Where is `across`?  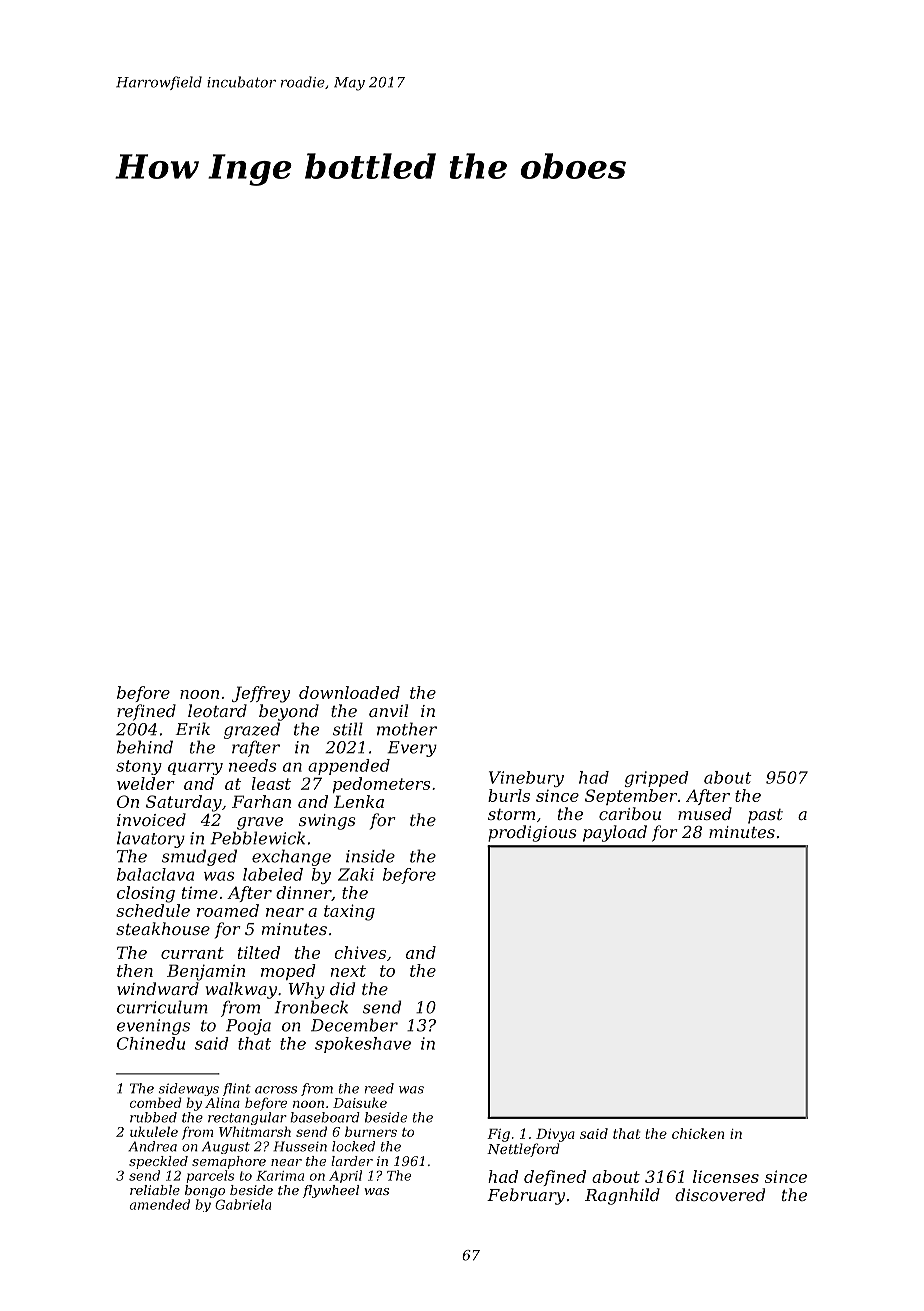 across is located at coordinates (276, 1090).
